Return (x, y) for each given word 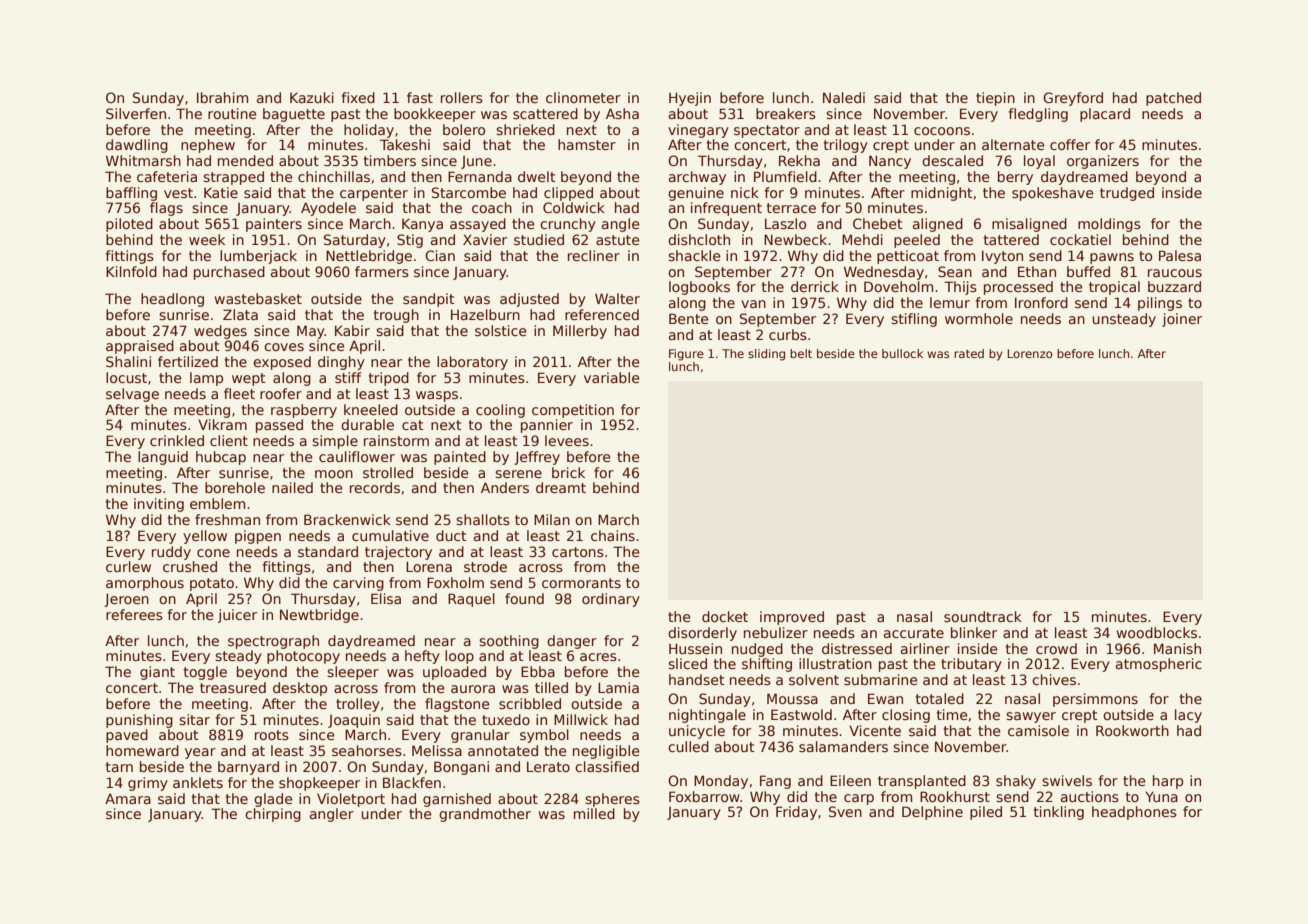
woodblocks (1156, 632)
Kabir (352, 330)
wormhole (979, 318)
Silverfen (136, 113)
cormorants (581, 583)
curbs (788, 334)
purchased (229, 273)
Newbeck (795, 239)
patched (1173, 99)
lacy (1188, 716)
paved (127, 736)
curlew (128, 566)
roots (272, 735)
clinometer (583, 97)
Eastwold (801, 714)
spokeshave (1053, 194)
